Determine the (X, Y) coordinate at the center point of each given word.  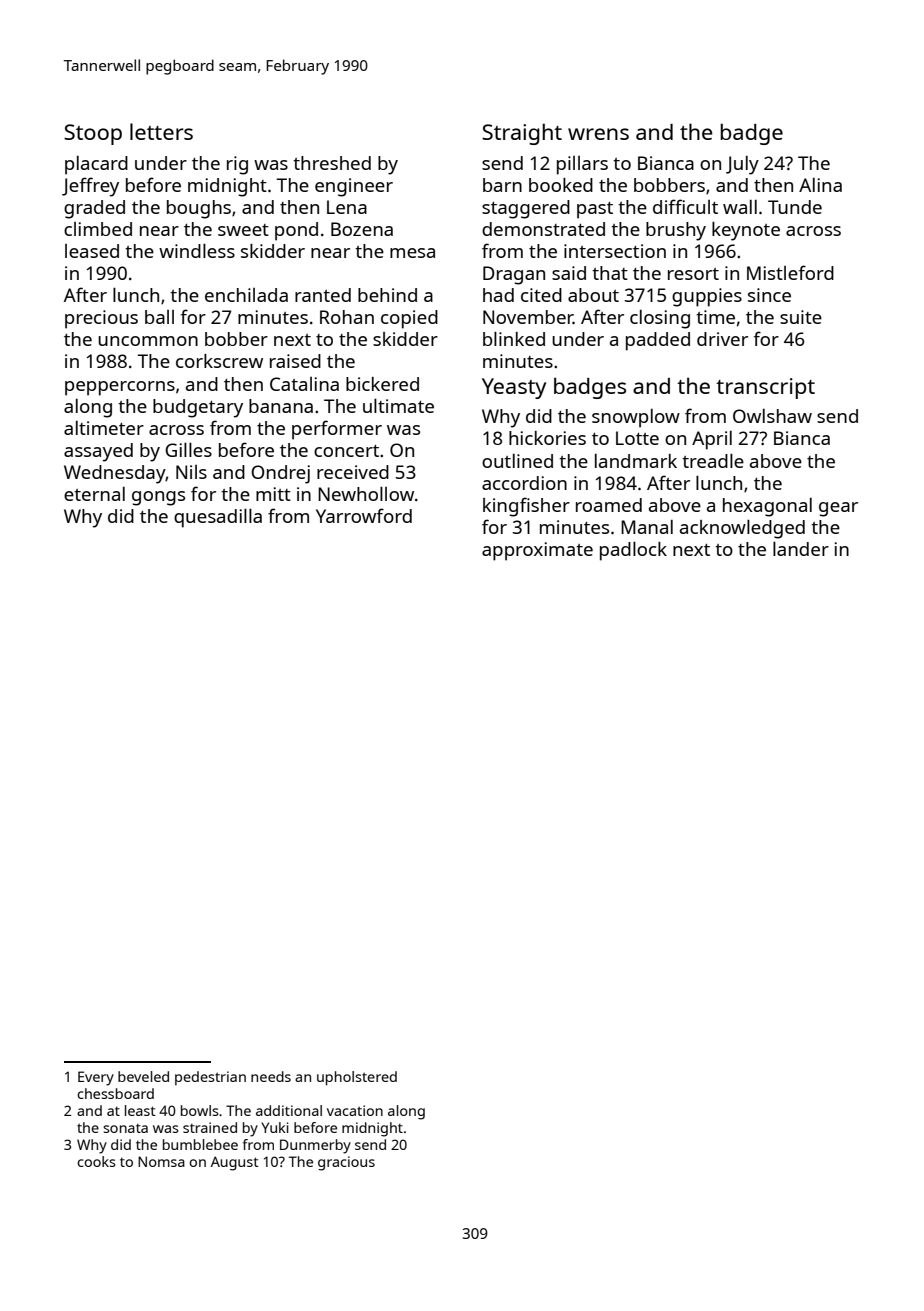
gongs (158, 498)
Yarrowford (364, 515)
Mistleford (790, 272)
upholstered (357, 1078)
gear (838, 509)
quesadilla (218, 518)
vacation (355, 1110)
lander (801, 548)
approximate (537, 551)
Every (96, 1078)
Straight (522, 134)
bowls (200, 1110)
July (742, 165)
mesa (412, 253)
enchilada (246, 295)
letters (161, 131)
